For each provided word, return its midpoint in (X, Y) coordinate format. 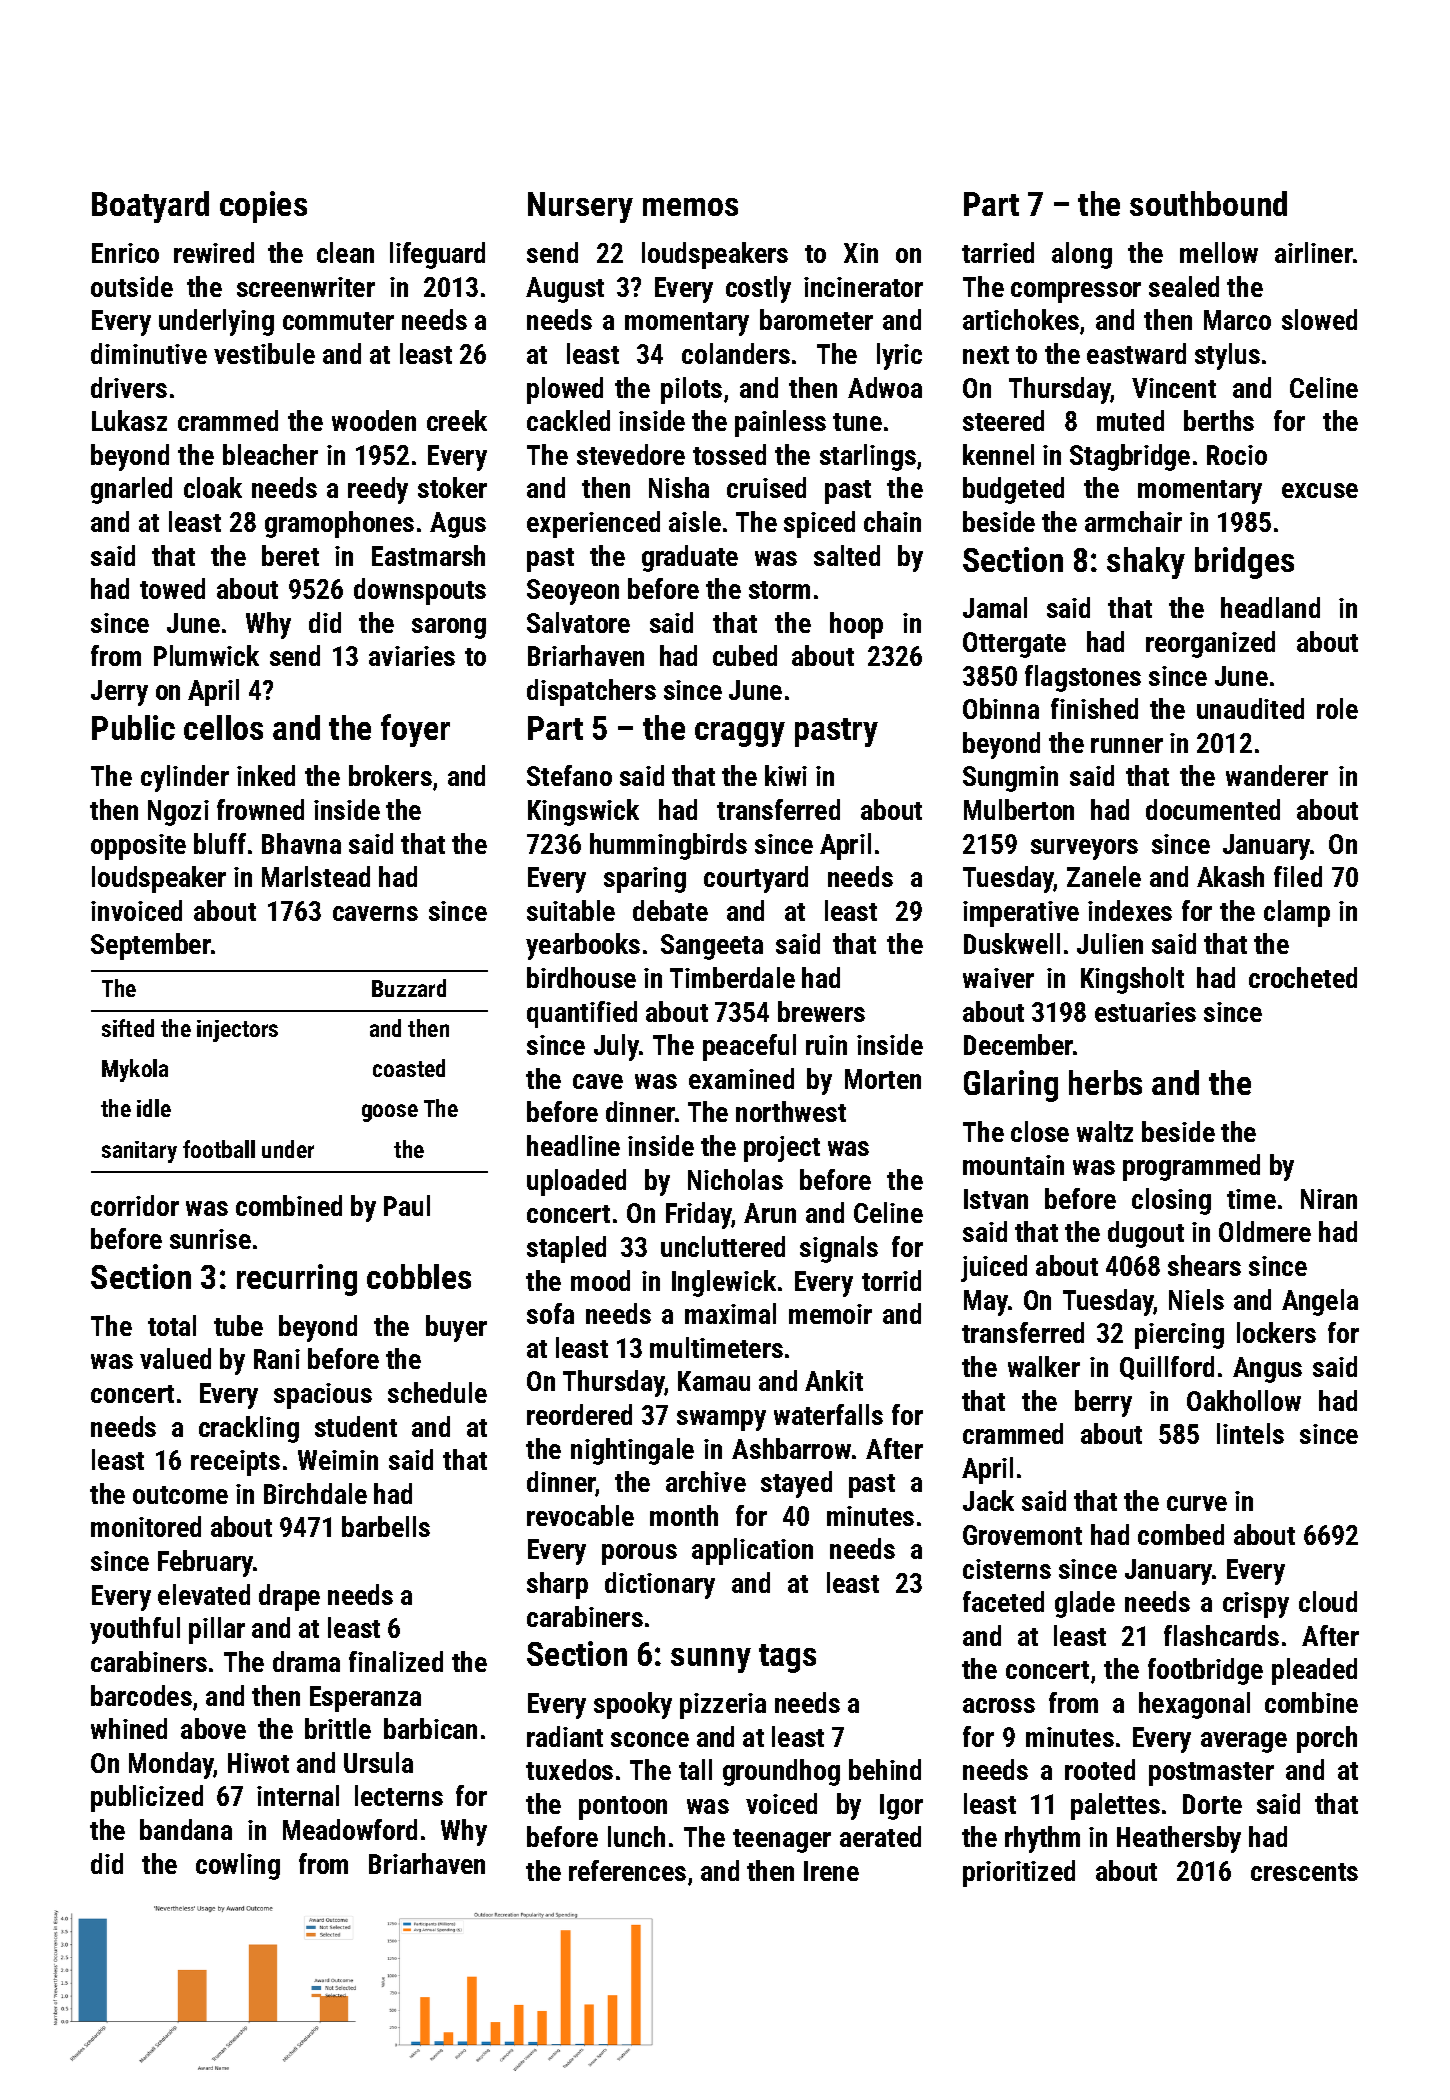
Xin (861, 253)
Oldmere (1265, 1231)
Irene (831, 1871)
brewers (821, 1011)
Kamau (714, 1381)
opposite (138, 847)
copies (263, 207)
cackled (568, 420)
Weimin (338, 1460)
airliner (1314, 252)
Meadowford (350, 1829)
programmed (1191, 1167)
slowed (1319, 319)
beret (290, 555)
